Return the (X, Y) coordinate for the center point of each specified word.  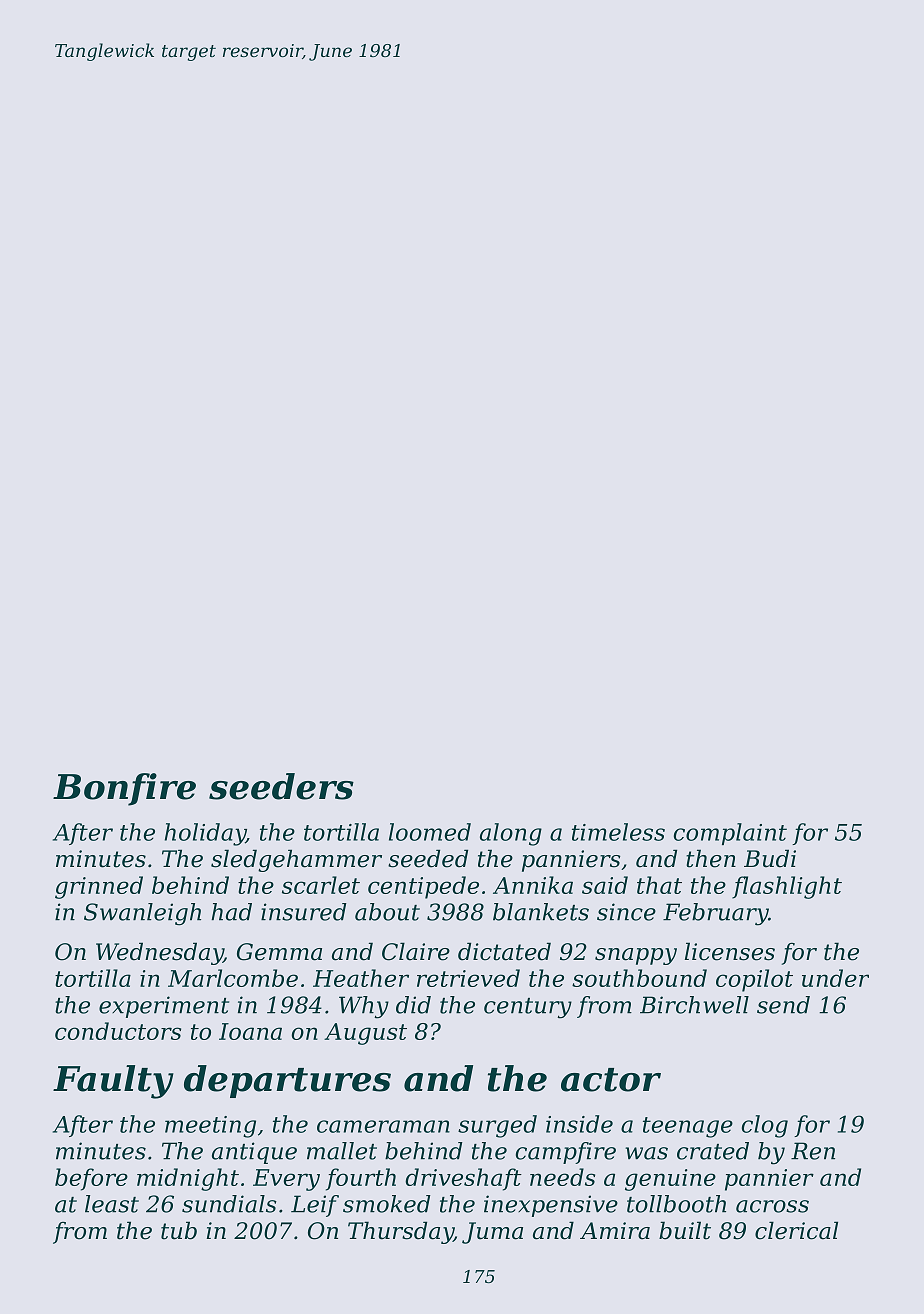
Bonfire (124, 789)
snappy (636, 956)
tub (179, 1230)
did (413, 1005)
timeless (618, 832)
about (387, 912)
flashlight (787, 887)
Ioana (250, 1031)
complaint (730, 834)
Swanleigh (142, 914)
